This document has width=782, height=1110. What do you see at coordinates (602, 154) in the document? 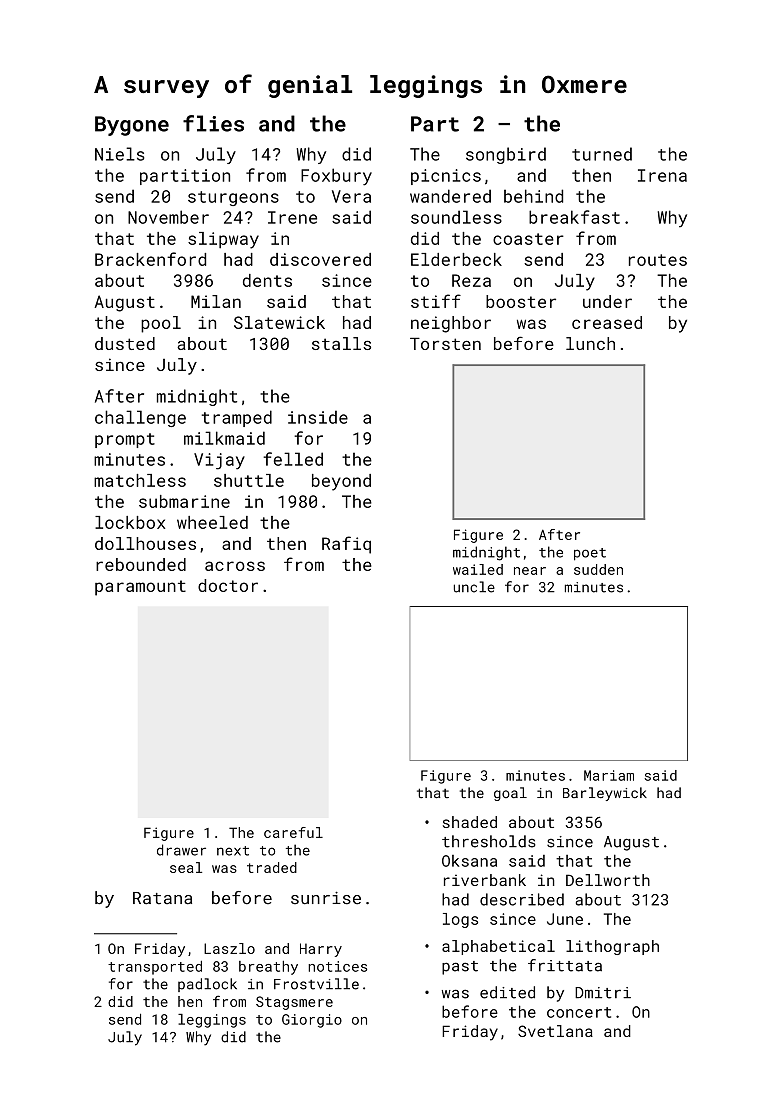
I see `turned` at bounding box center [602, 154].
